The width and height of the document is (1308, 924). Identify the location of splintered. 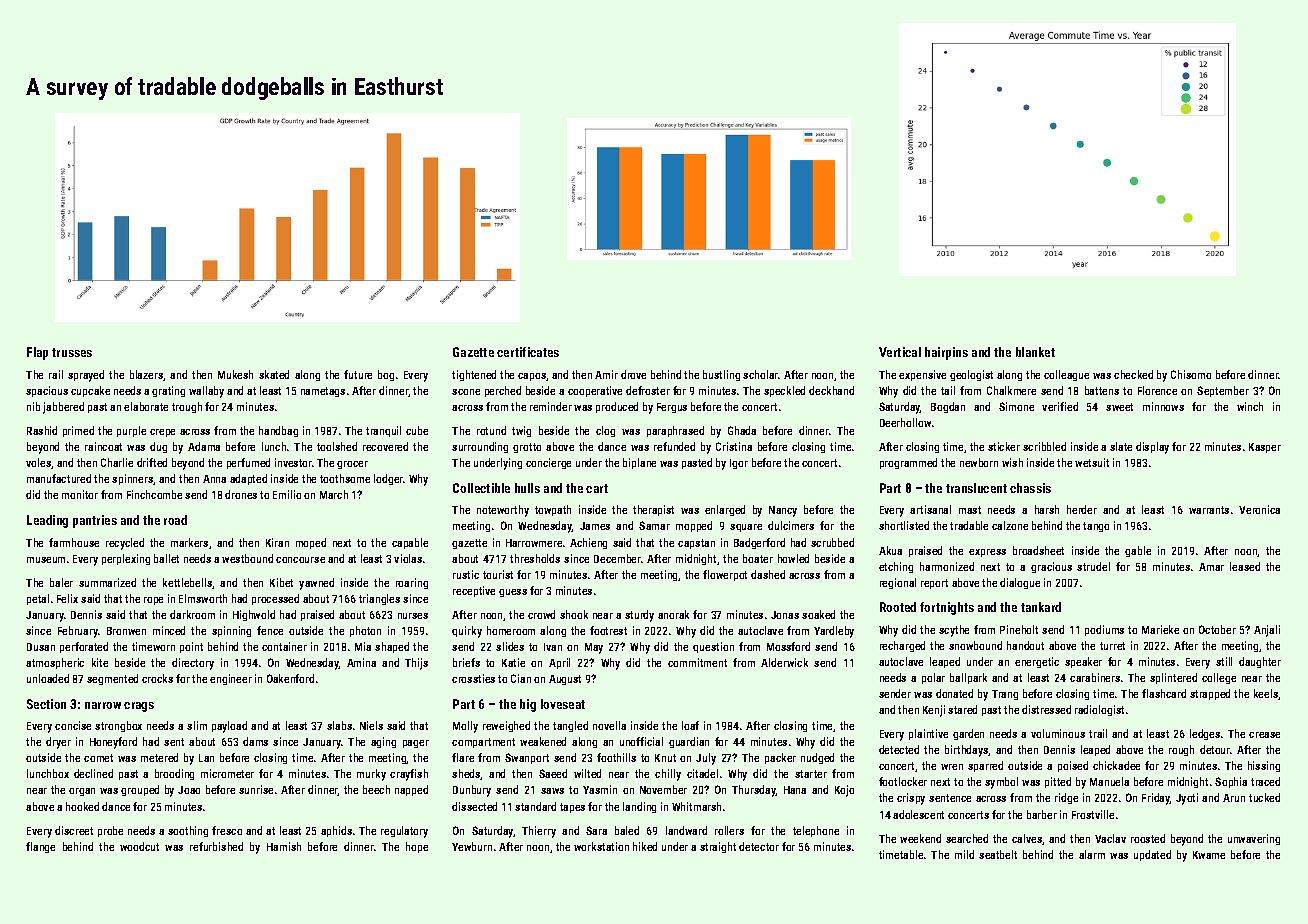
(1173, 678).
